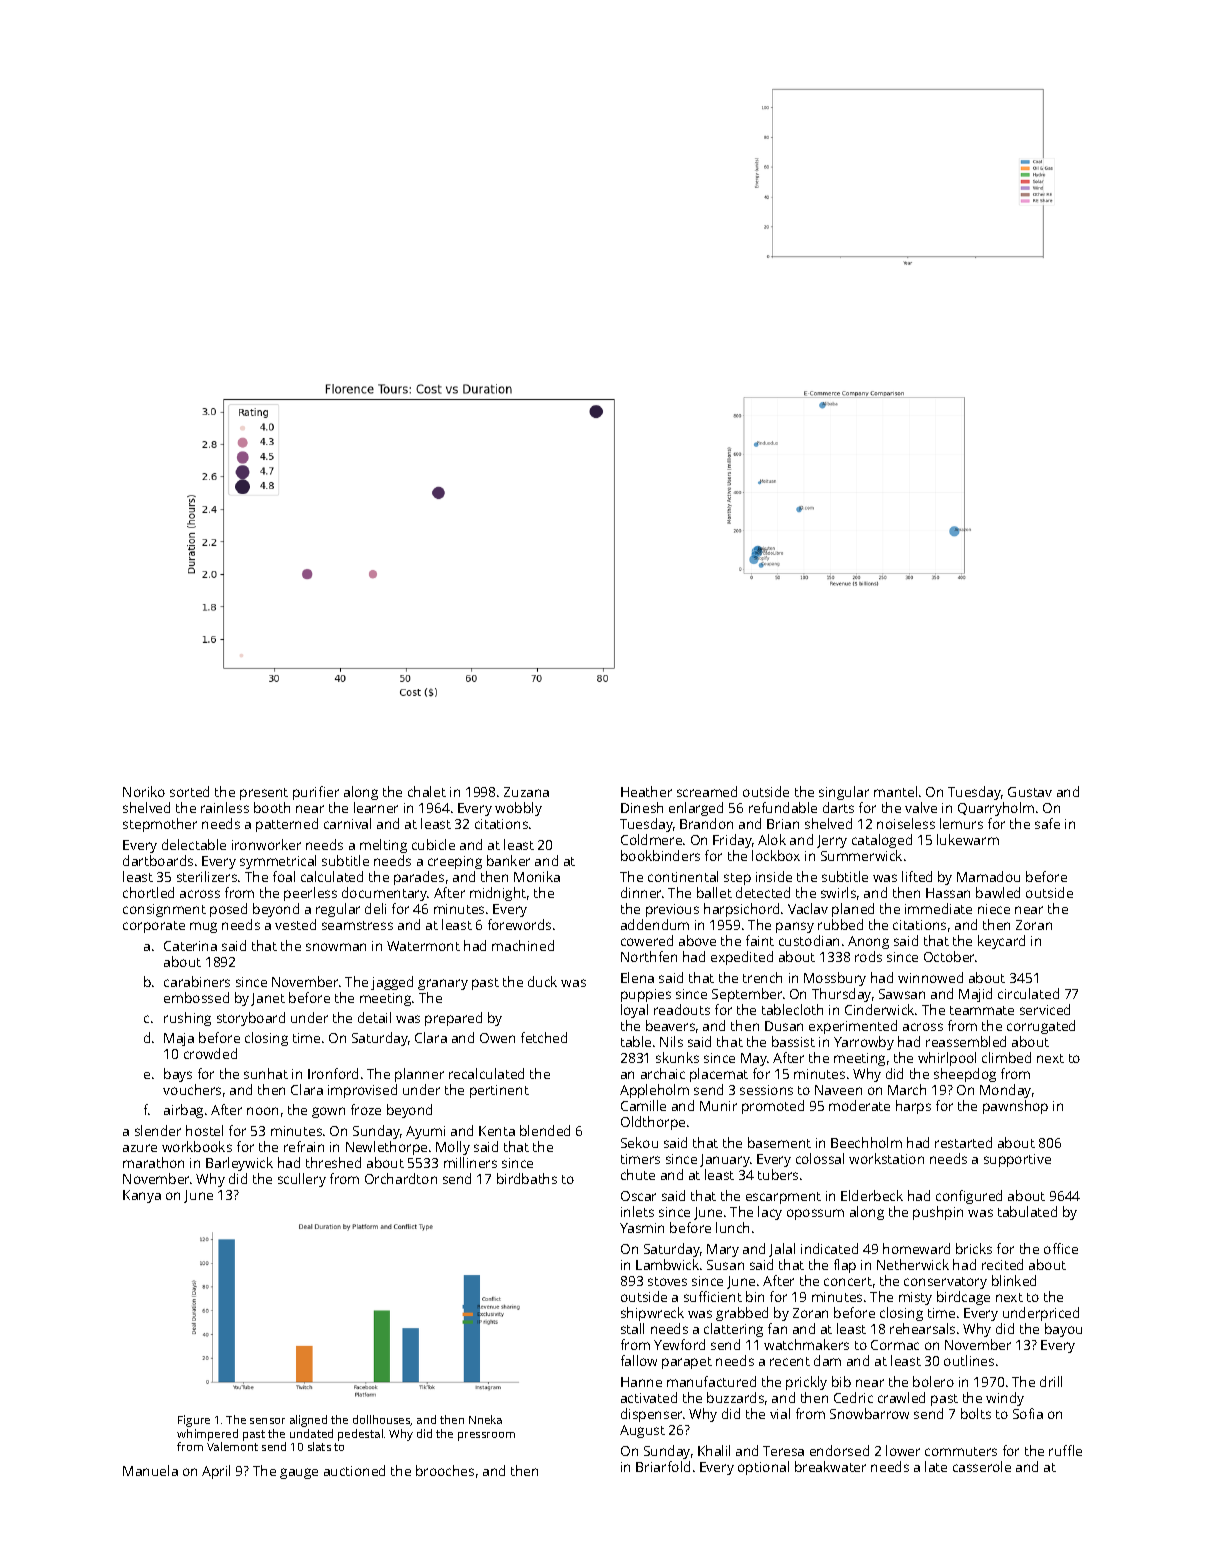  What do you see at coordinates (859, 1105) in the page?
I see `moderate` at bounding box center [859, 1105].
